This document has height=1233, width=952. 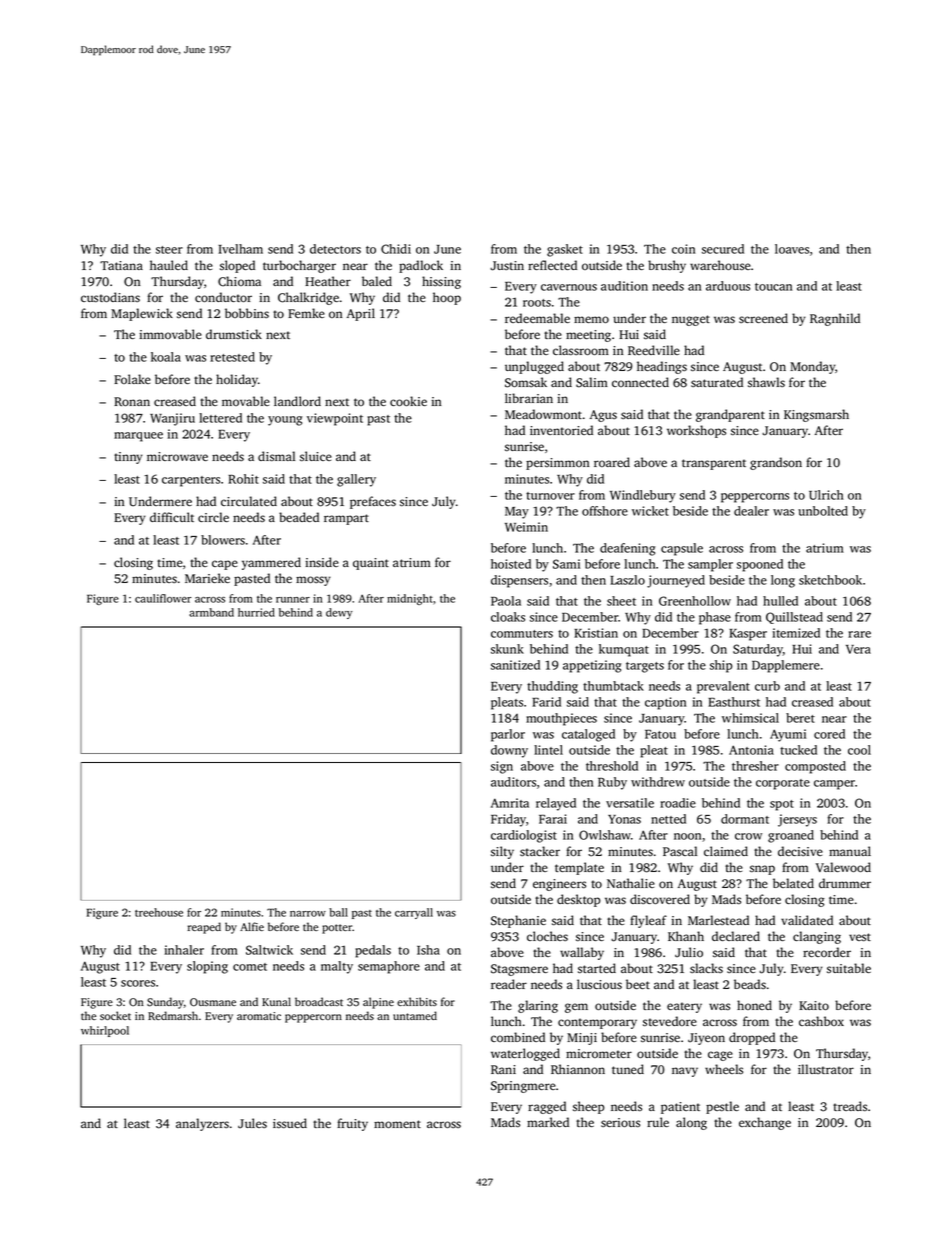 What do you see at coordinates (338, 912) in the document?
I see `ball` at bounding box center [338, 912].
